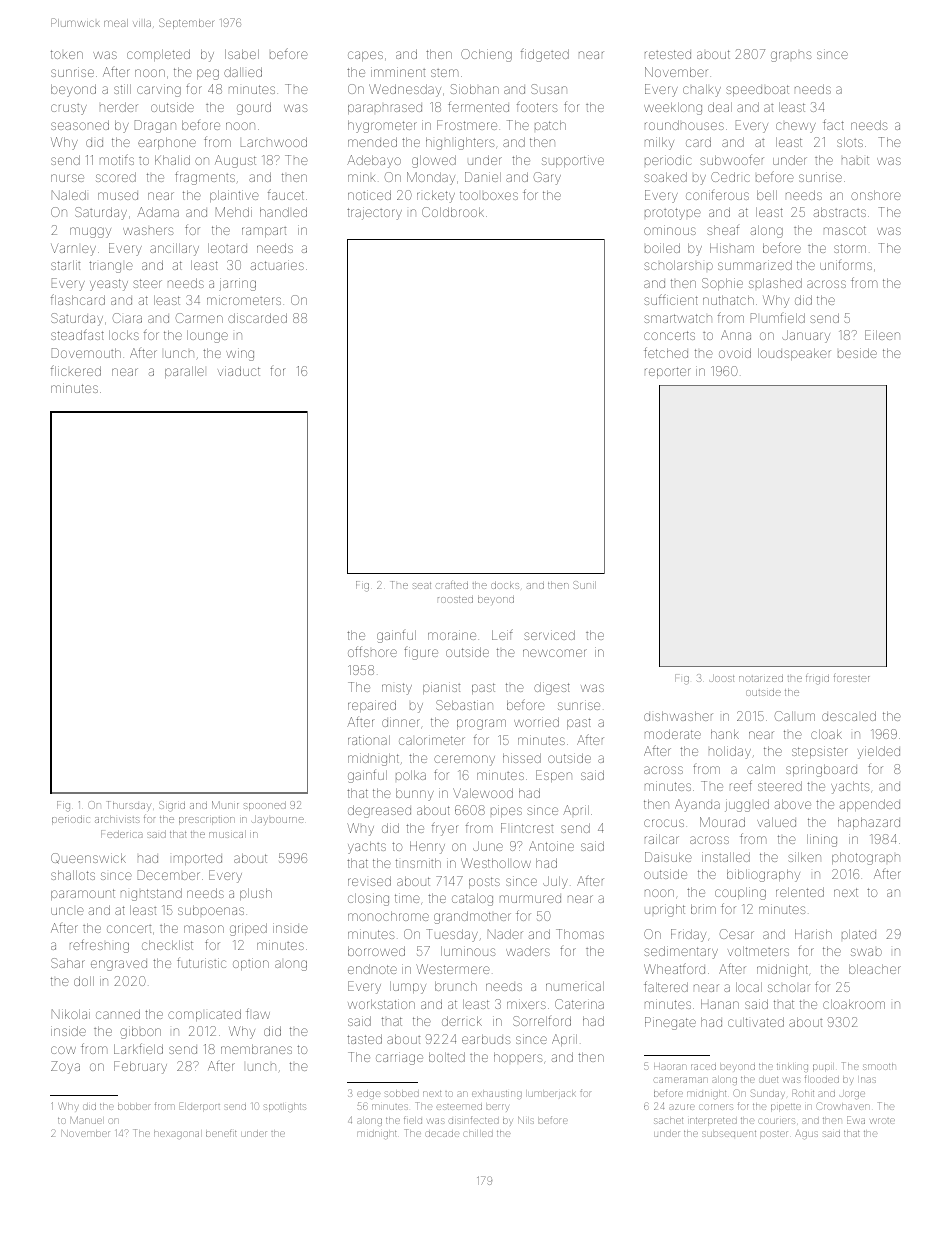  Describe the element at coordinates (478, 1134) in the screenshot. I see `chilled` at that location.
